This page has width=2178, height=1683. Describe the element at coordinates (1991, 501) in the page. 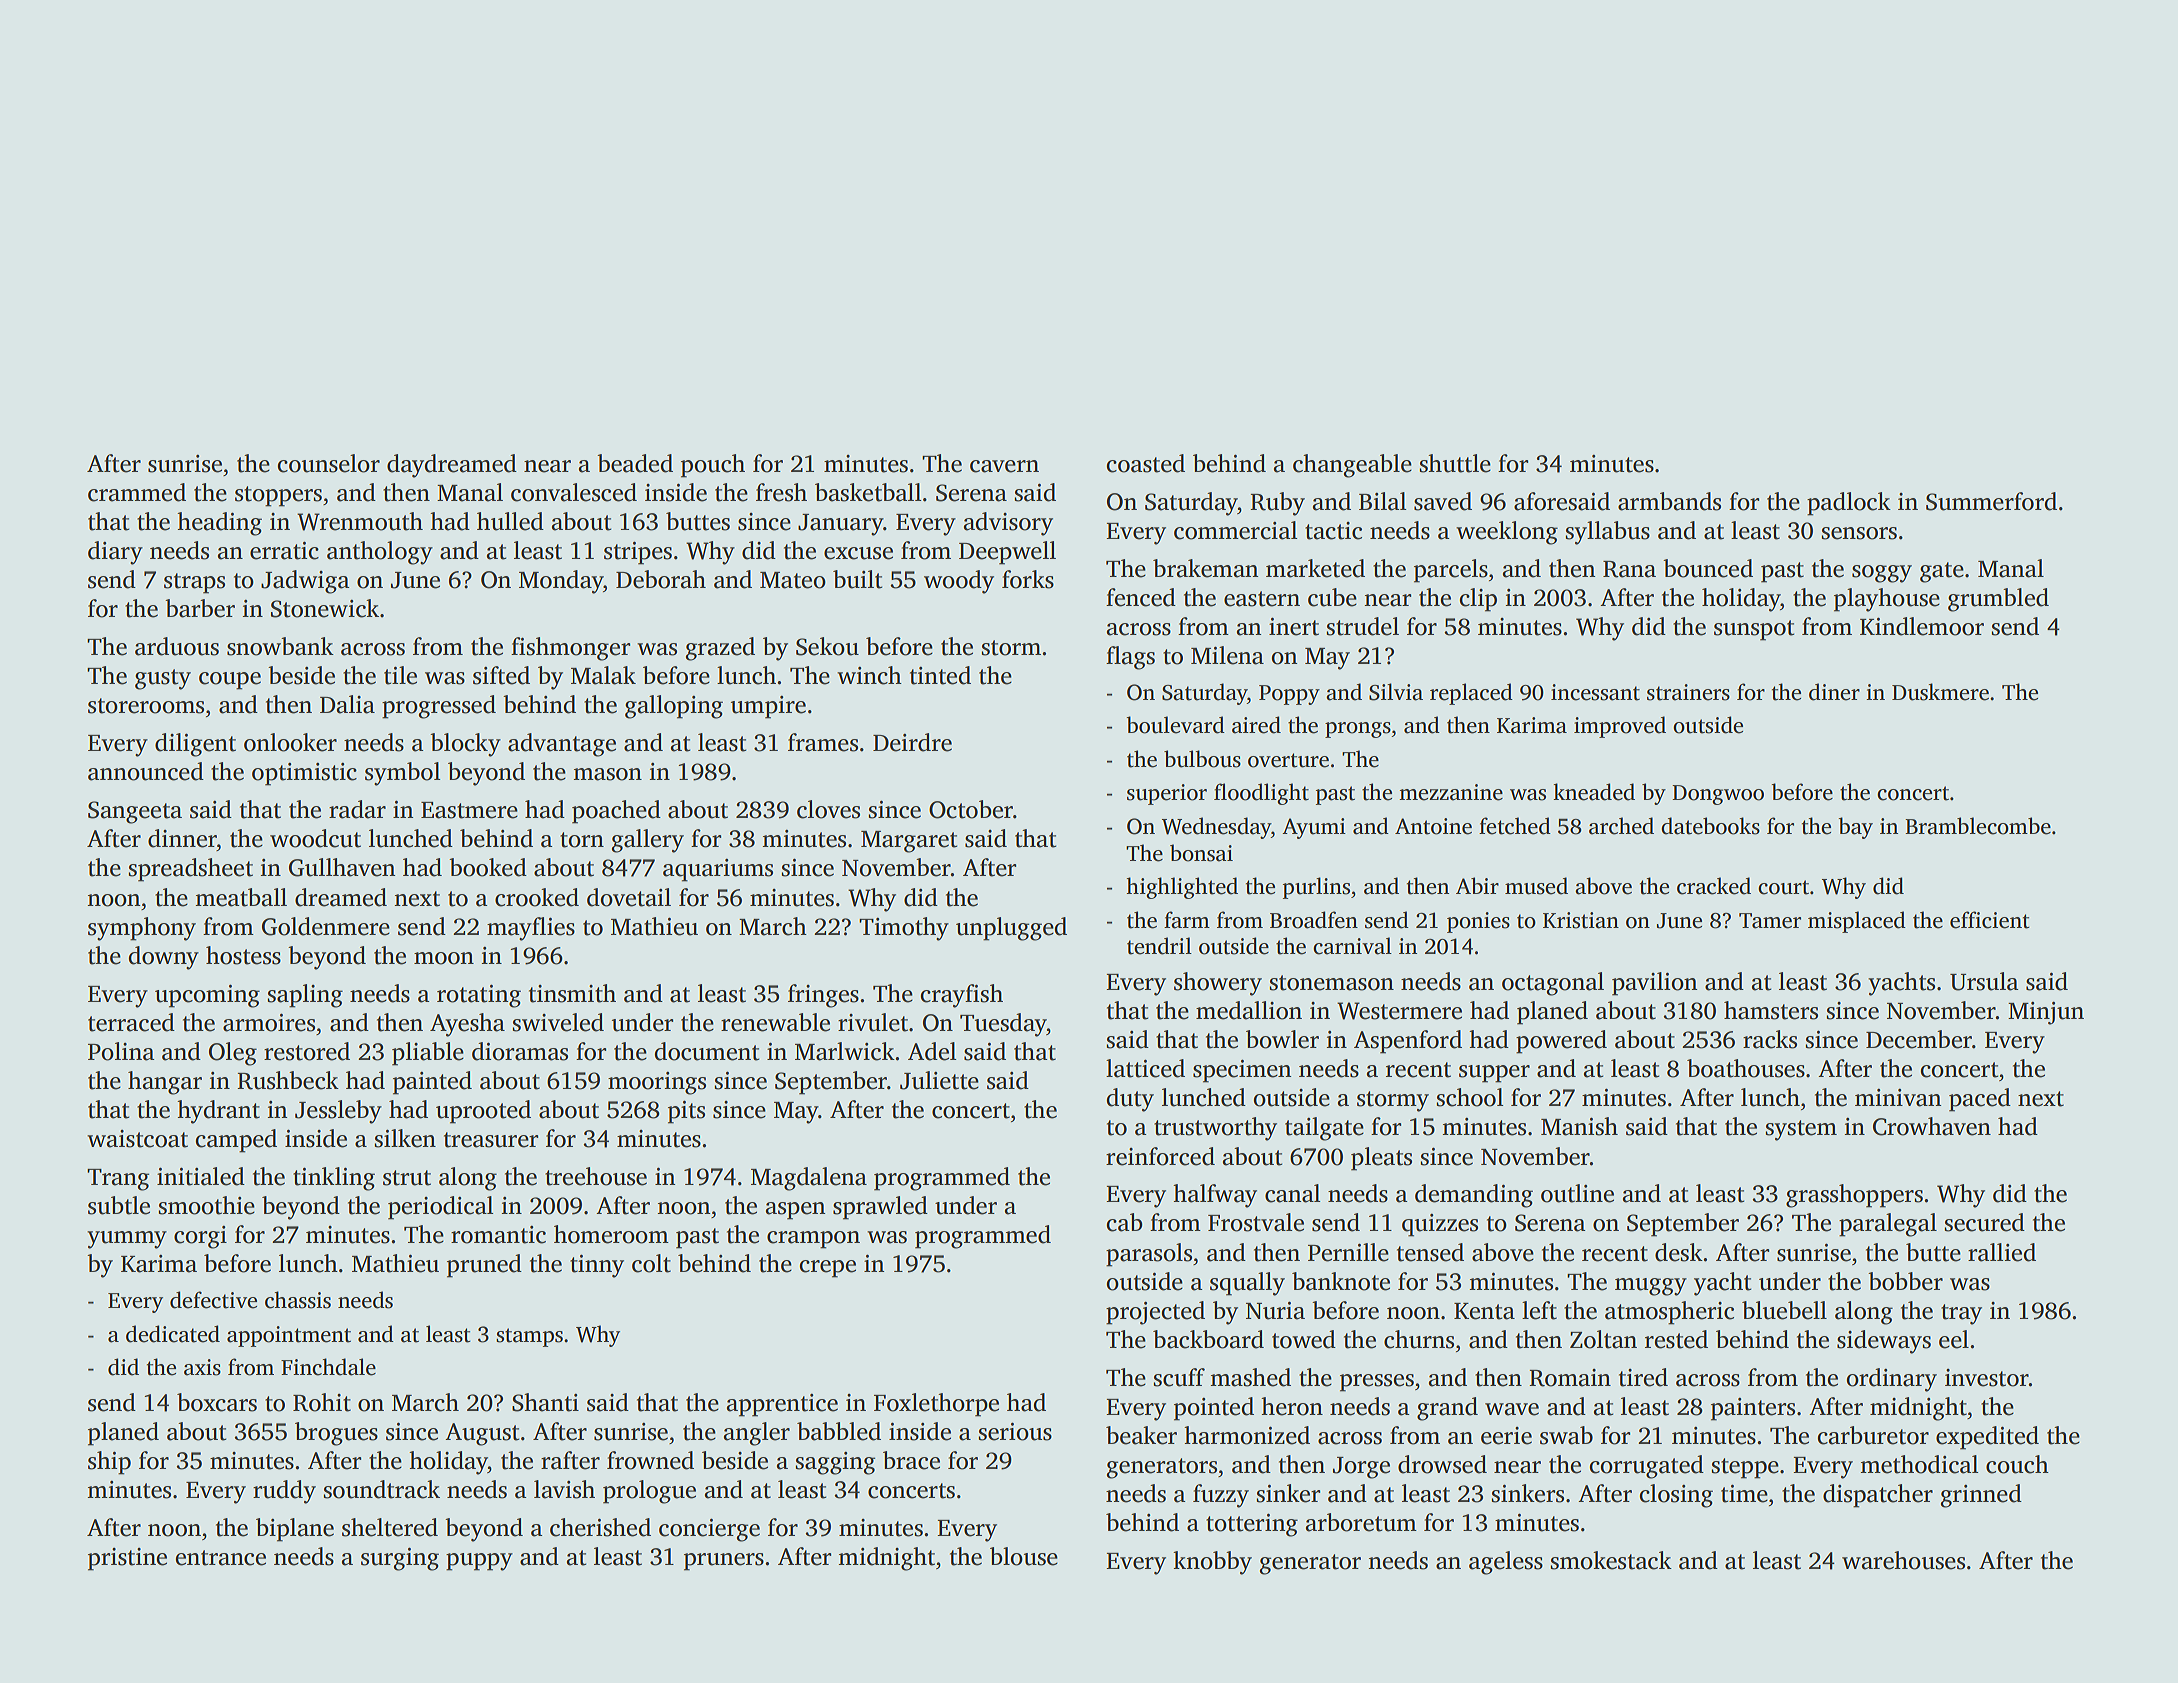

I see `Summerford` at that location.
